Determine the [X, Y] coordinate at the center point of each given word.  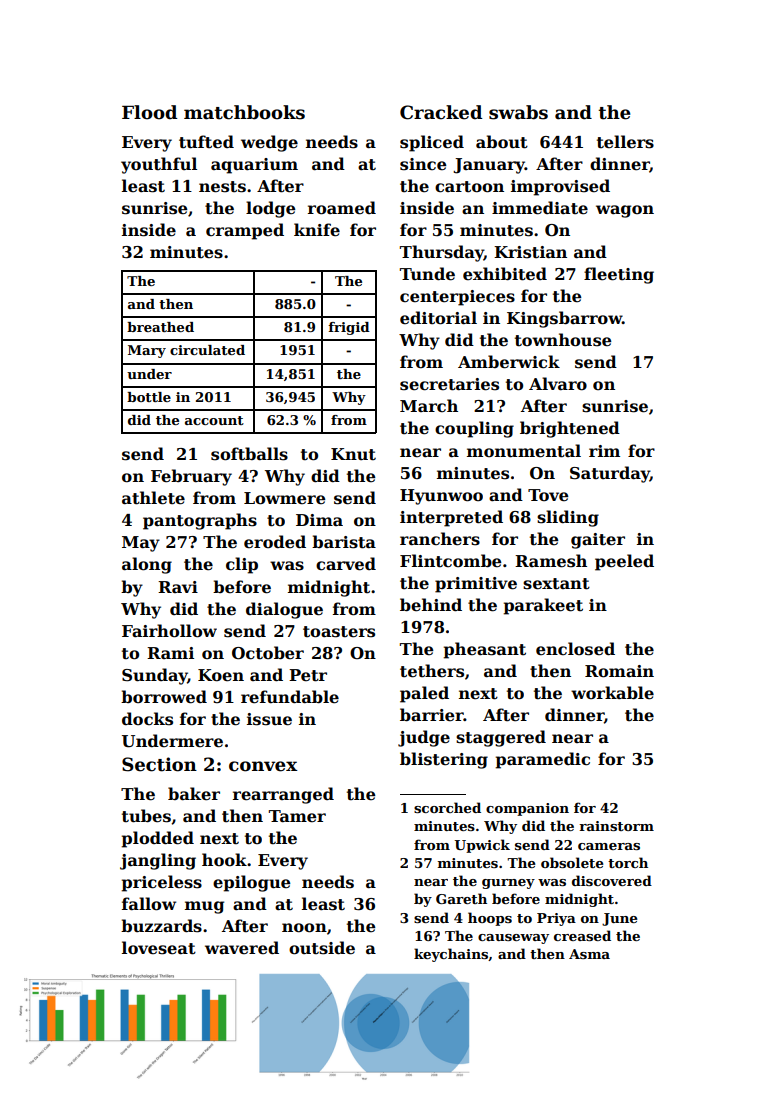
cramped [245, 231]
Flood [149, 112]
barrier [432, 715]
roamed [342, 208]
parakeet [543, 606]
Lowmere [285, 498]
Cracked [441, 112]
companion [527, 809]
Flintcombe [451, 561]
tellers [625, 142]
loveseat [159, 948]
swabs [518, 112]
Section [159, 764]
